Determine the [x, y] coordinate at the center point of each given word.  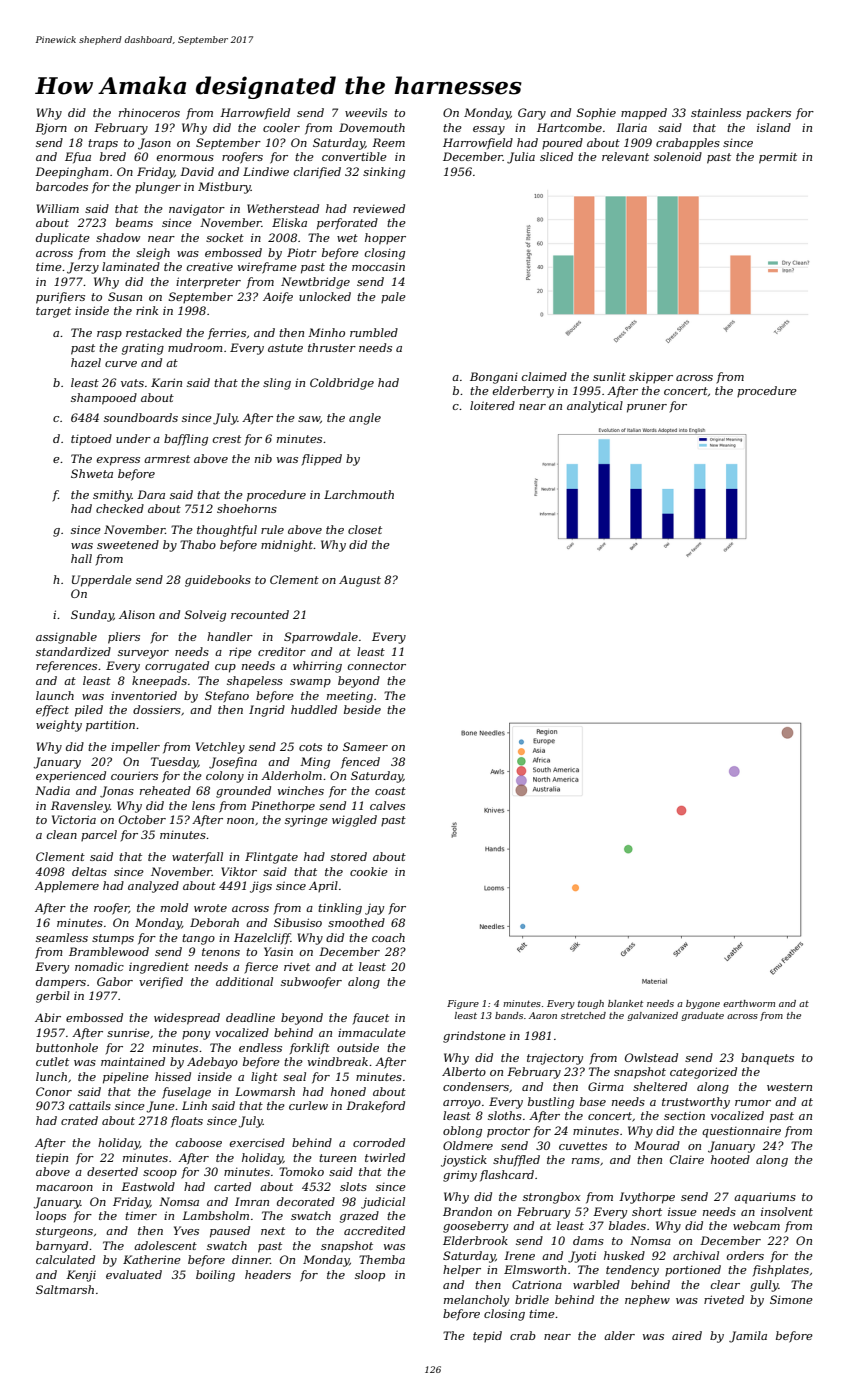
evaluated [134, 1274]
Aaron [543, 1015]
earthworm [749, 1003]
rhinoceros [149, 112]
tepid [487, 1336]
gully [764, 1286]
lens [203, 805]
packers [768, 113]
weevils [366, 112]
